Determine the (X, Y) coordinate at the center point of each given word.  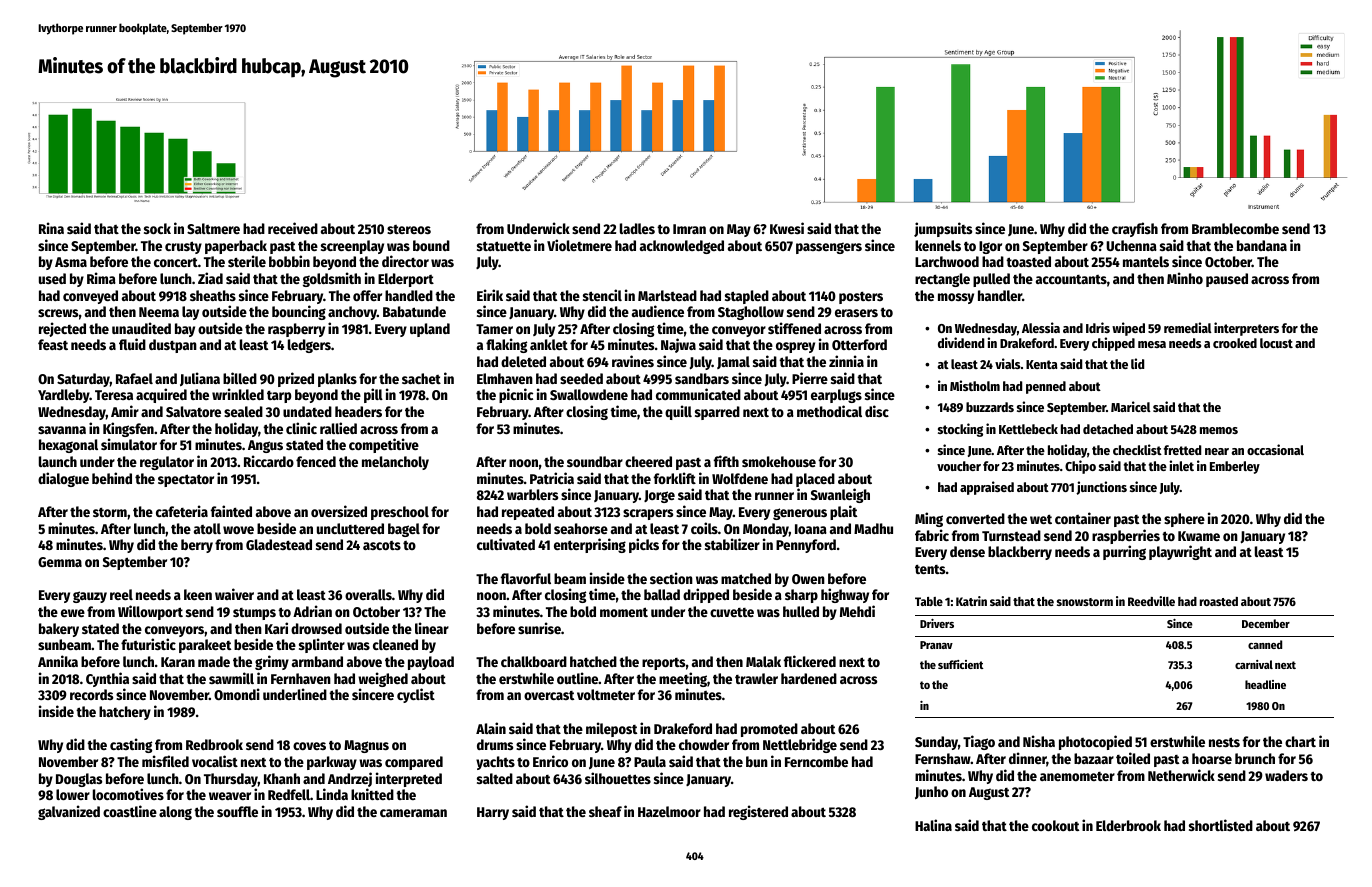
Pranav (936, 645)
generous (800, 514)
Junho (931, 792)
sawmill (231, 678)
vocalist (215, 761)
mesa (1152, 344)
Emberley (1235, 467)
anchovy (352, 313)
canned (1265, 644)
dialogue (63, 479)
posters (861, 297)
